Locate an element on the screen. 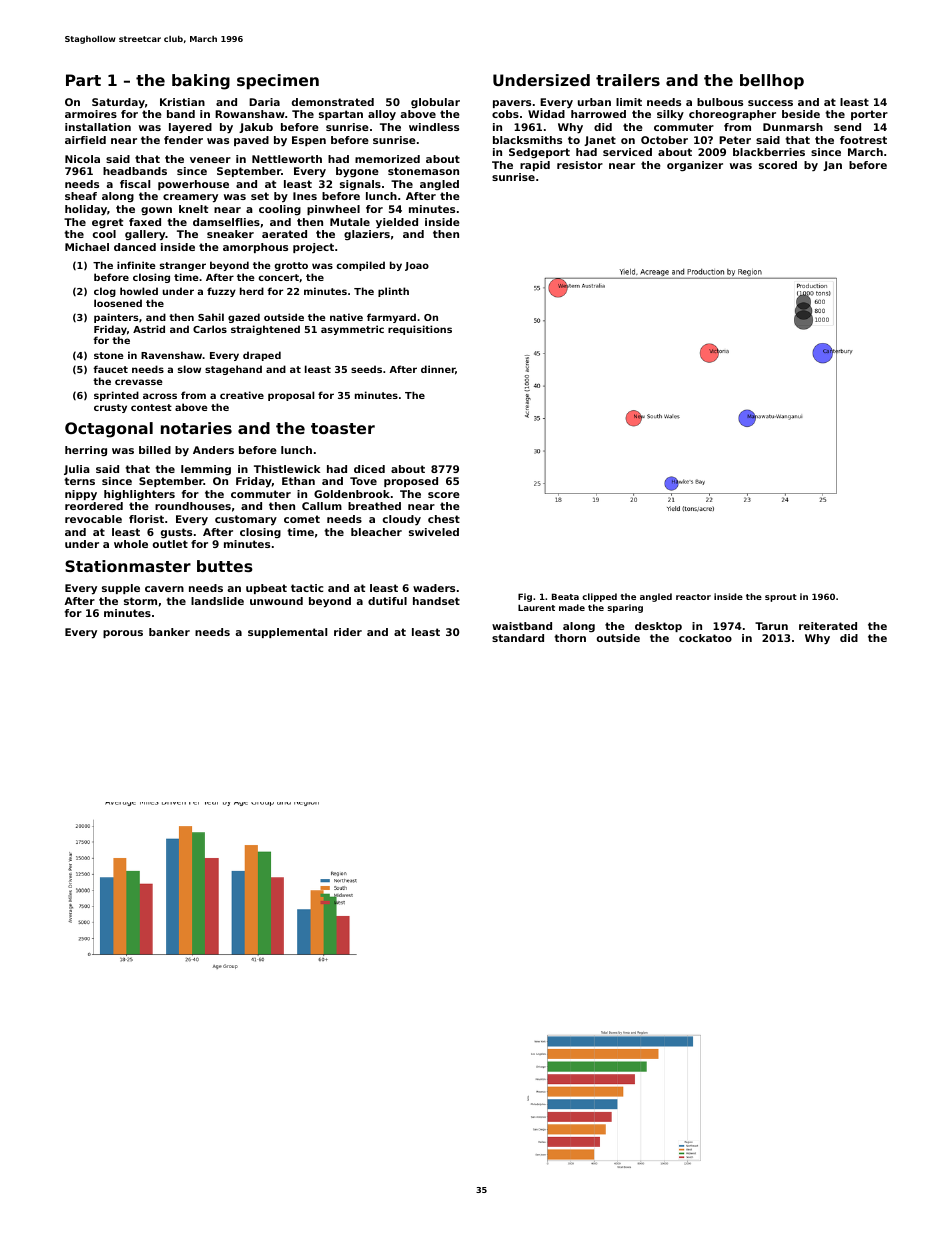 The width and height of the screenshot is (952, 1233). banker is located at coordinates (169, 632).
